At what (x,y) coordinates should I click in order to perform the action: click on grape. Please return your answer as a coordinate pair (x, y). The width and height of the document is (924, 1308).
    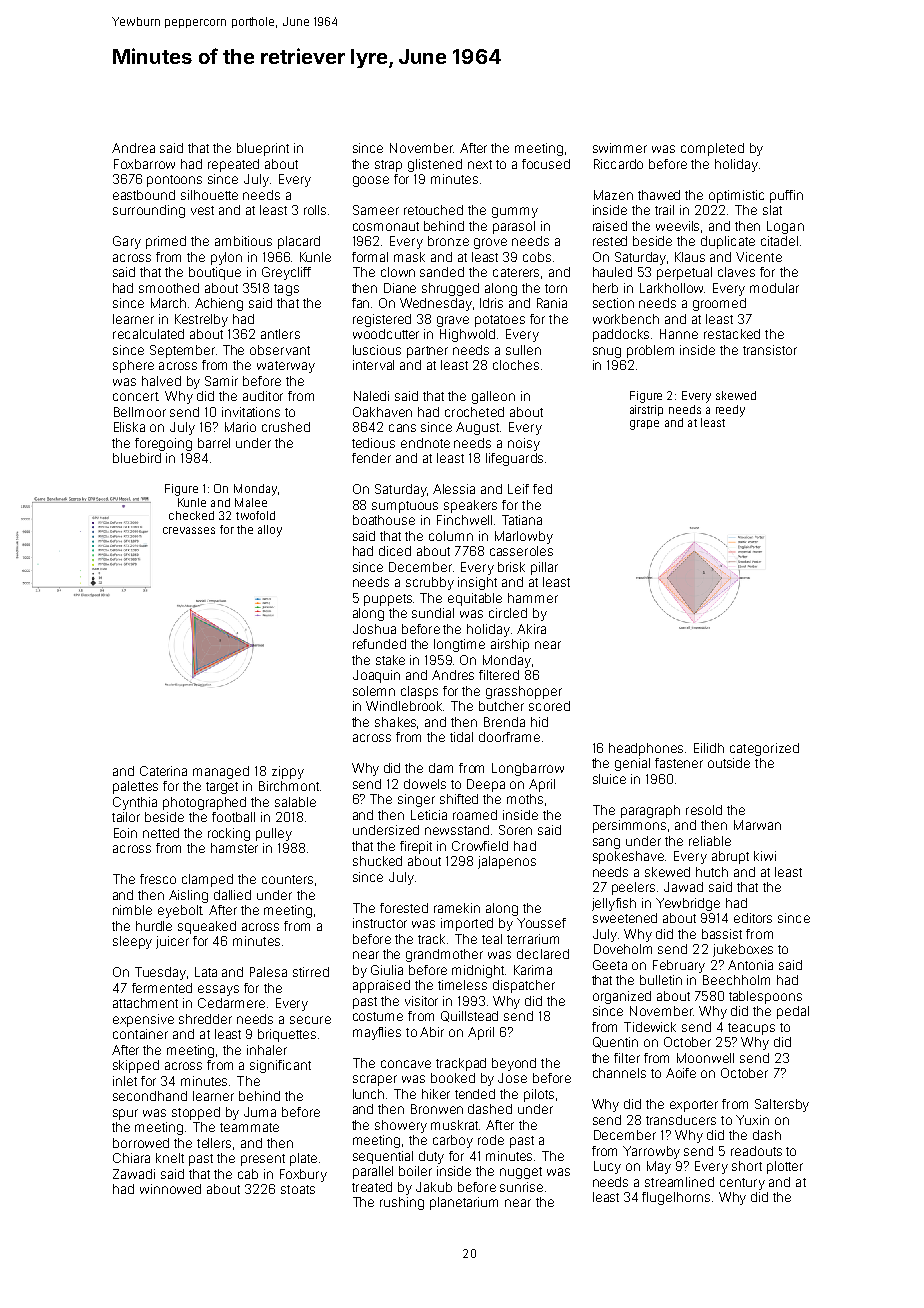
    Looking at the image, I should click on (644, 425).
